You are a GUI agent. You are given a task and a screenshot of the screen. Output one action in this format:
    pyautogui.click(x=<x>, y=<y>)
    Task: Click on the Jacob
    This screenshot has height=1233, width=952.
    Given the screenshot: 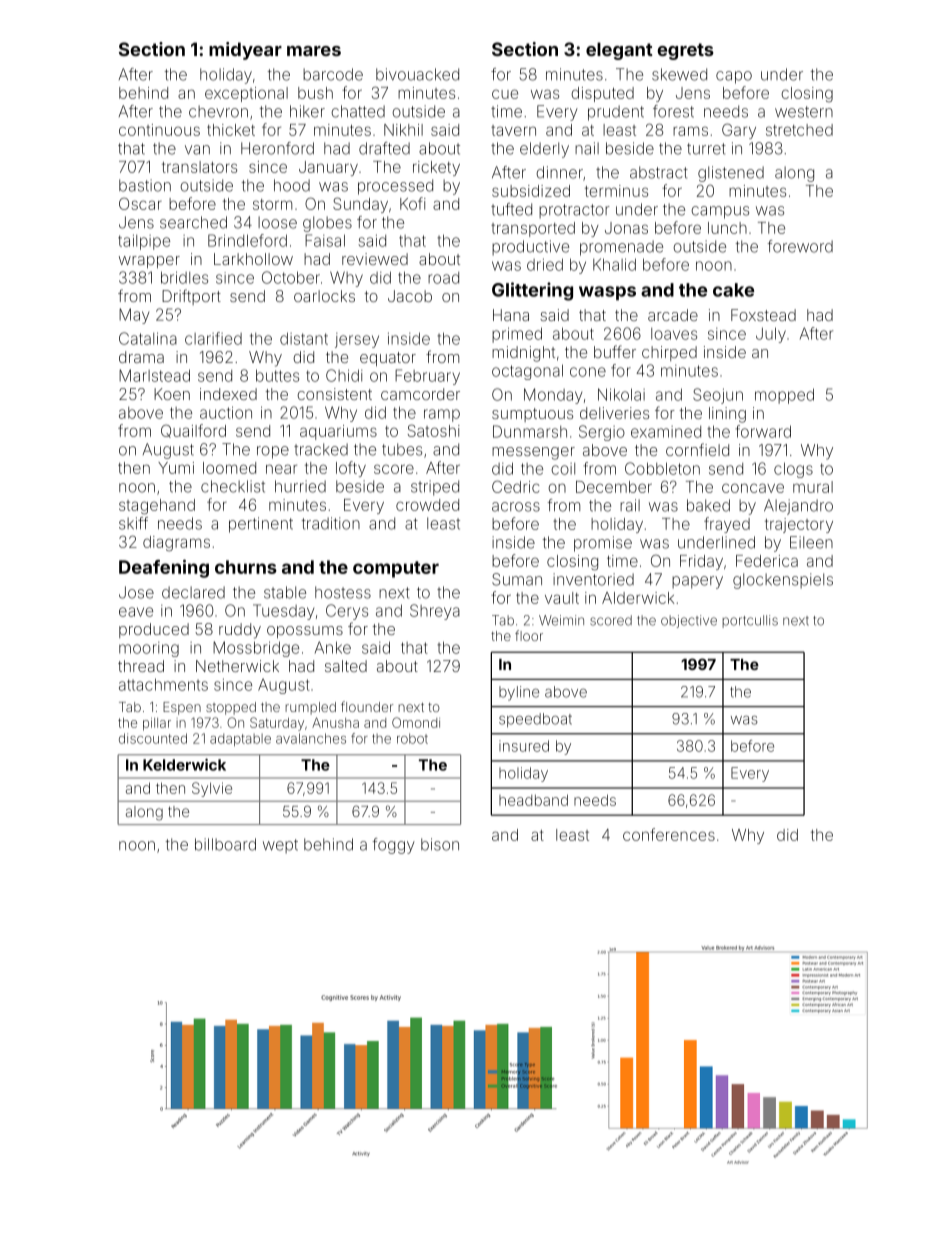 What is the action you would take?
    pyautogui.click(x=410, y=296)
